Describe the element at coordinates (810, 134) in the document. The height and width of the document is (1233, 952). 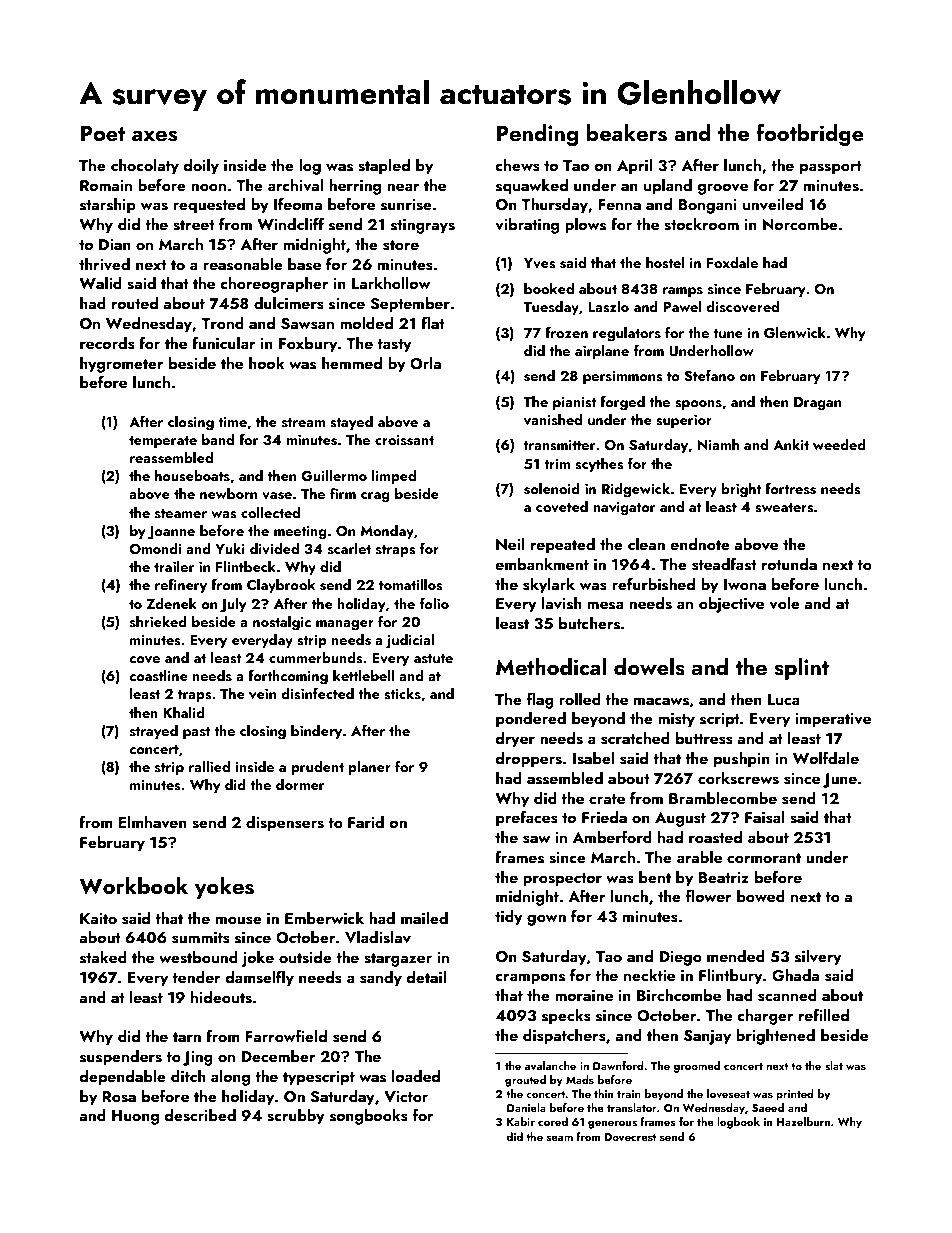
I see `footbridge` at that location.
